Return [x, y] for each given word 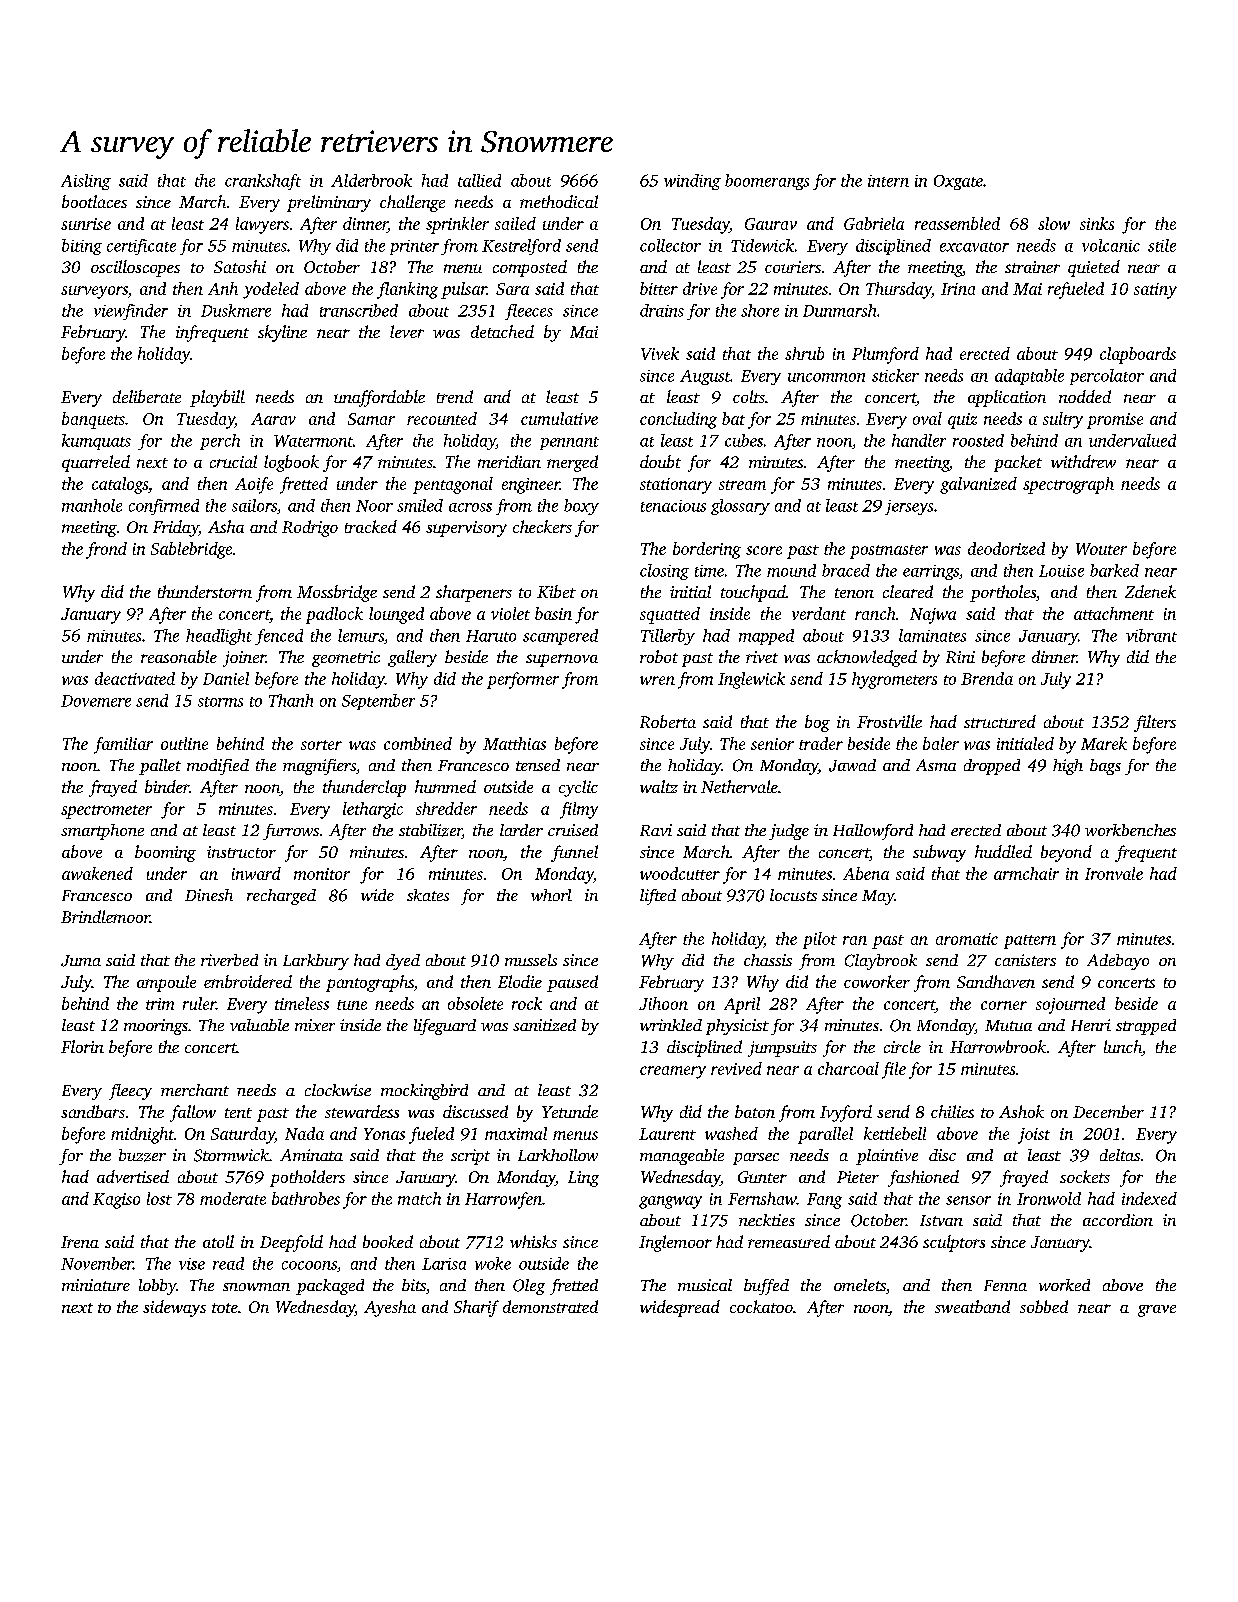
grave [1157, 1311]
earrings [931, 572]
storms [220, 702]
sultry [1063, 420]
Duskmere [236, 310]
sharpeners [474, 593]
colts [749, 396]
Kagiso [116, 1201]
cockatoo [761, 1306]
